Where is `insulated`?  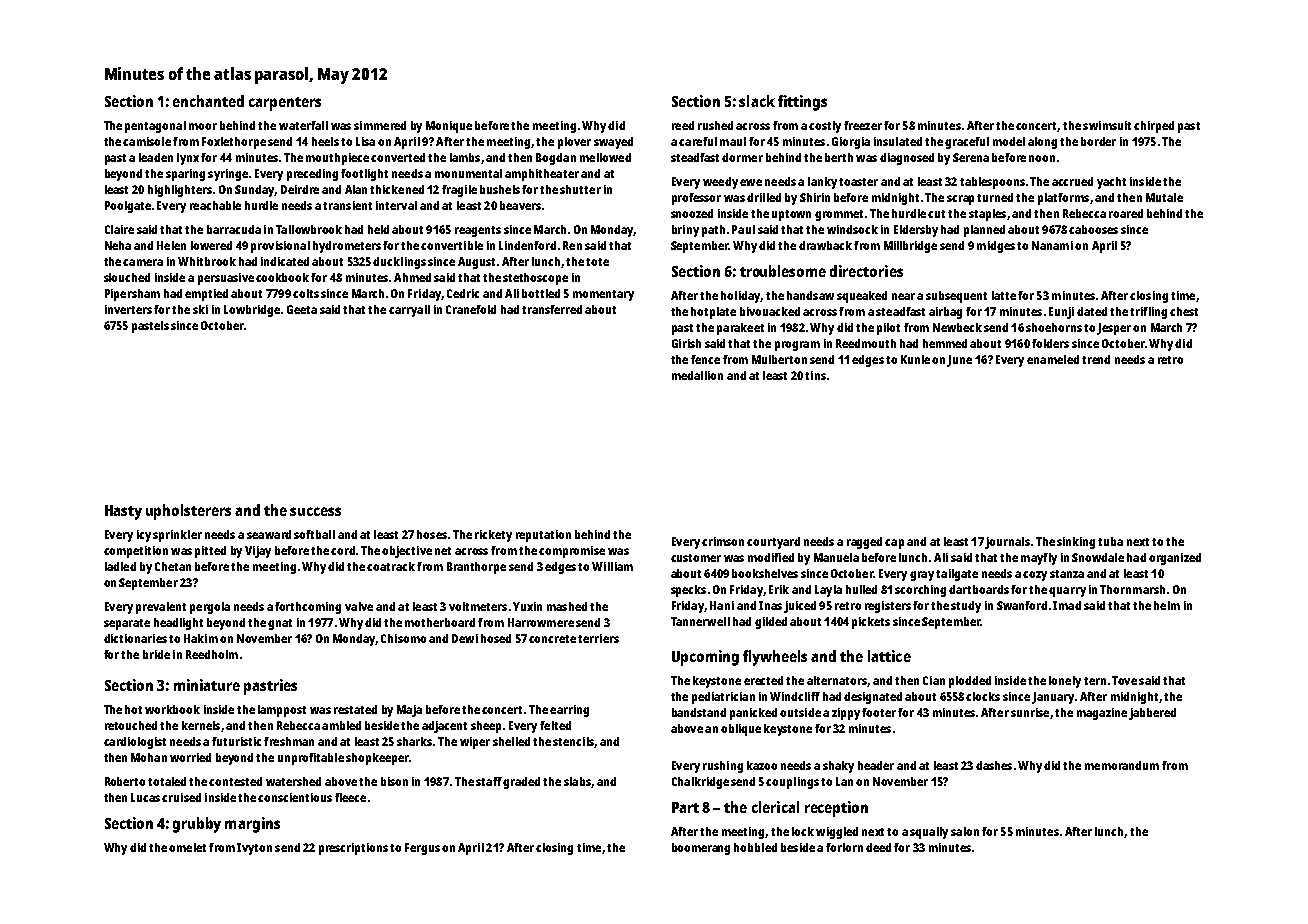
insulated is located at coordinates (898, 141).
